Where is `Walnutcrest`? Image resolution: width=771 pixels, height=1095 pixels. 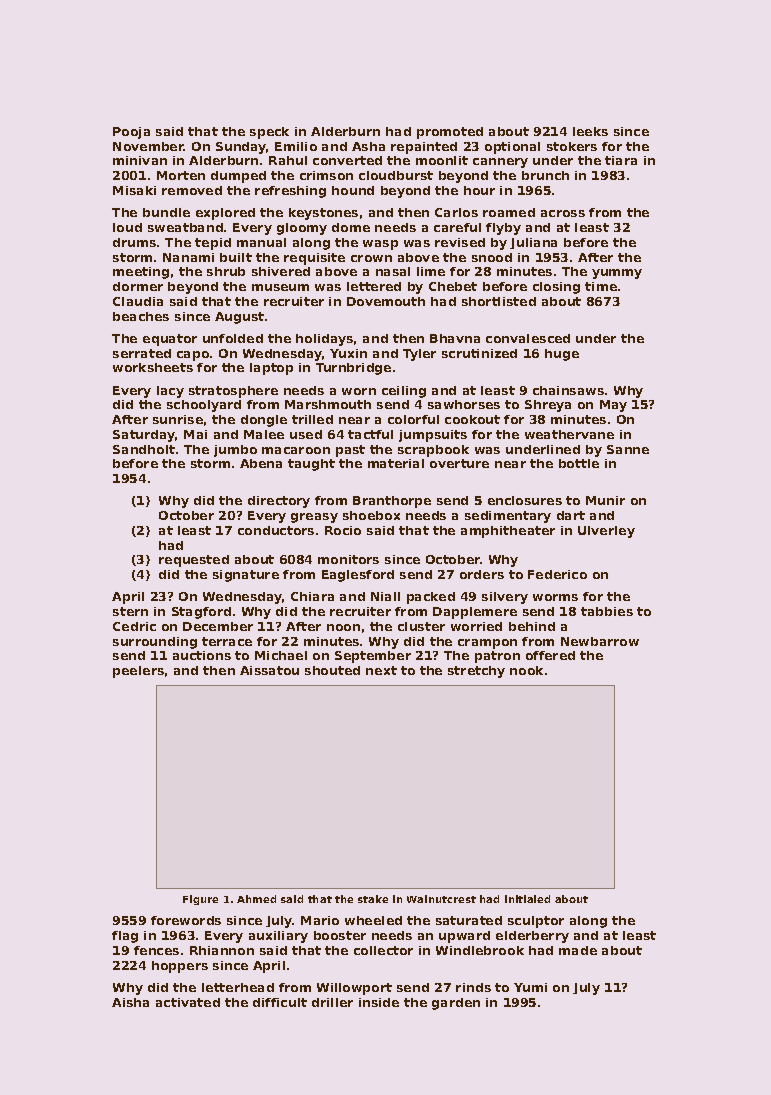
Walnutcrest is located at coordinates (441, 899).
